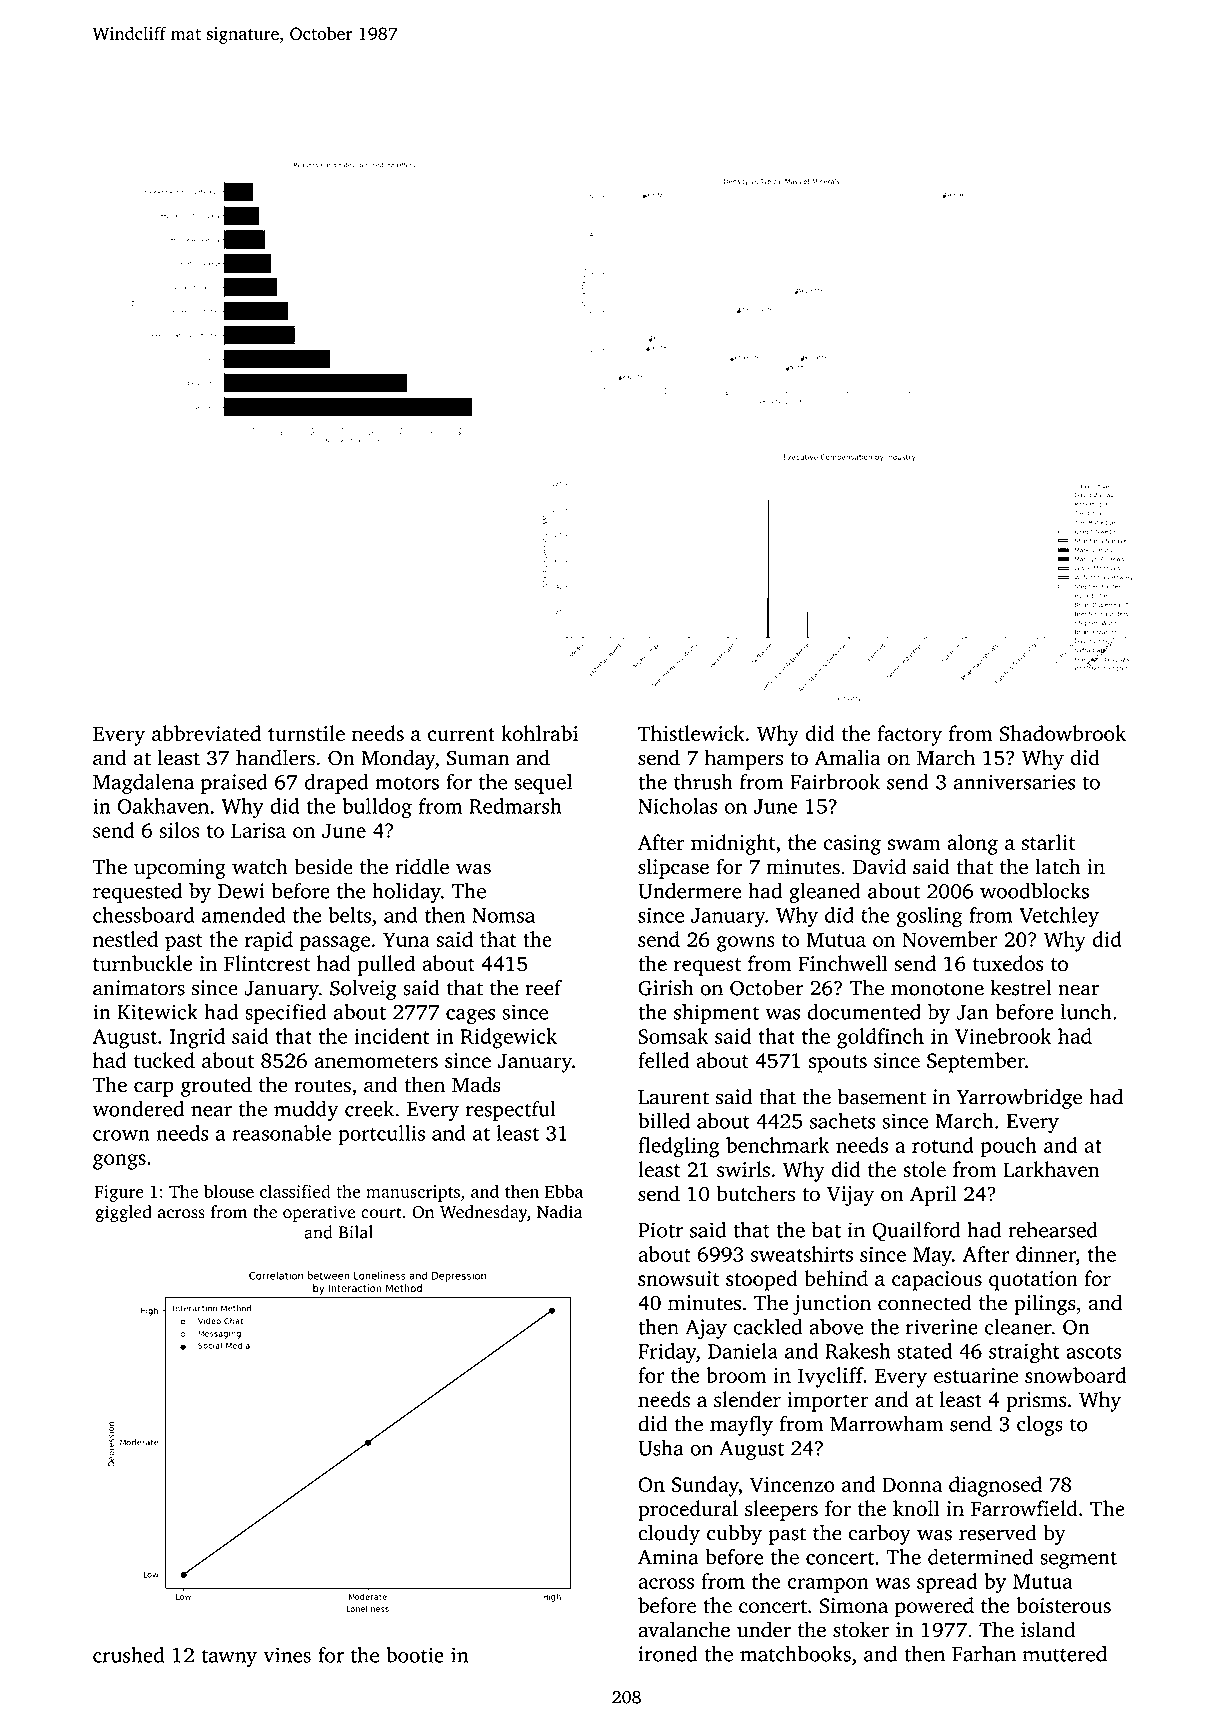  I want to click on blouse, so click(229, 1191).
